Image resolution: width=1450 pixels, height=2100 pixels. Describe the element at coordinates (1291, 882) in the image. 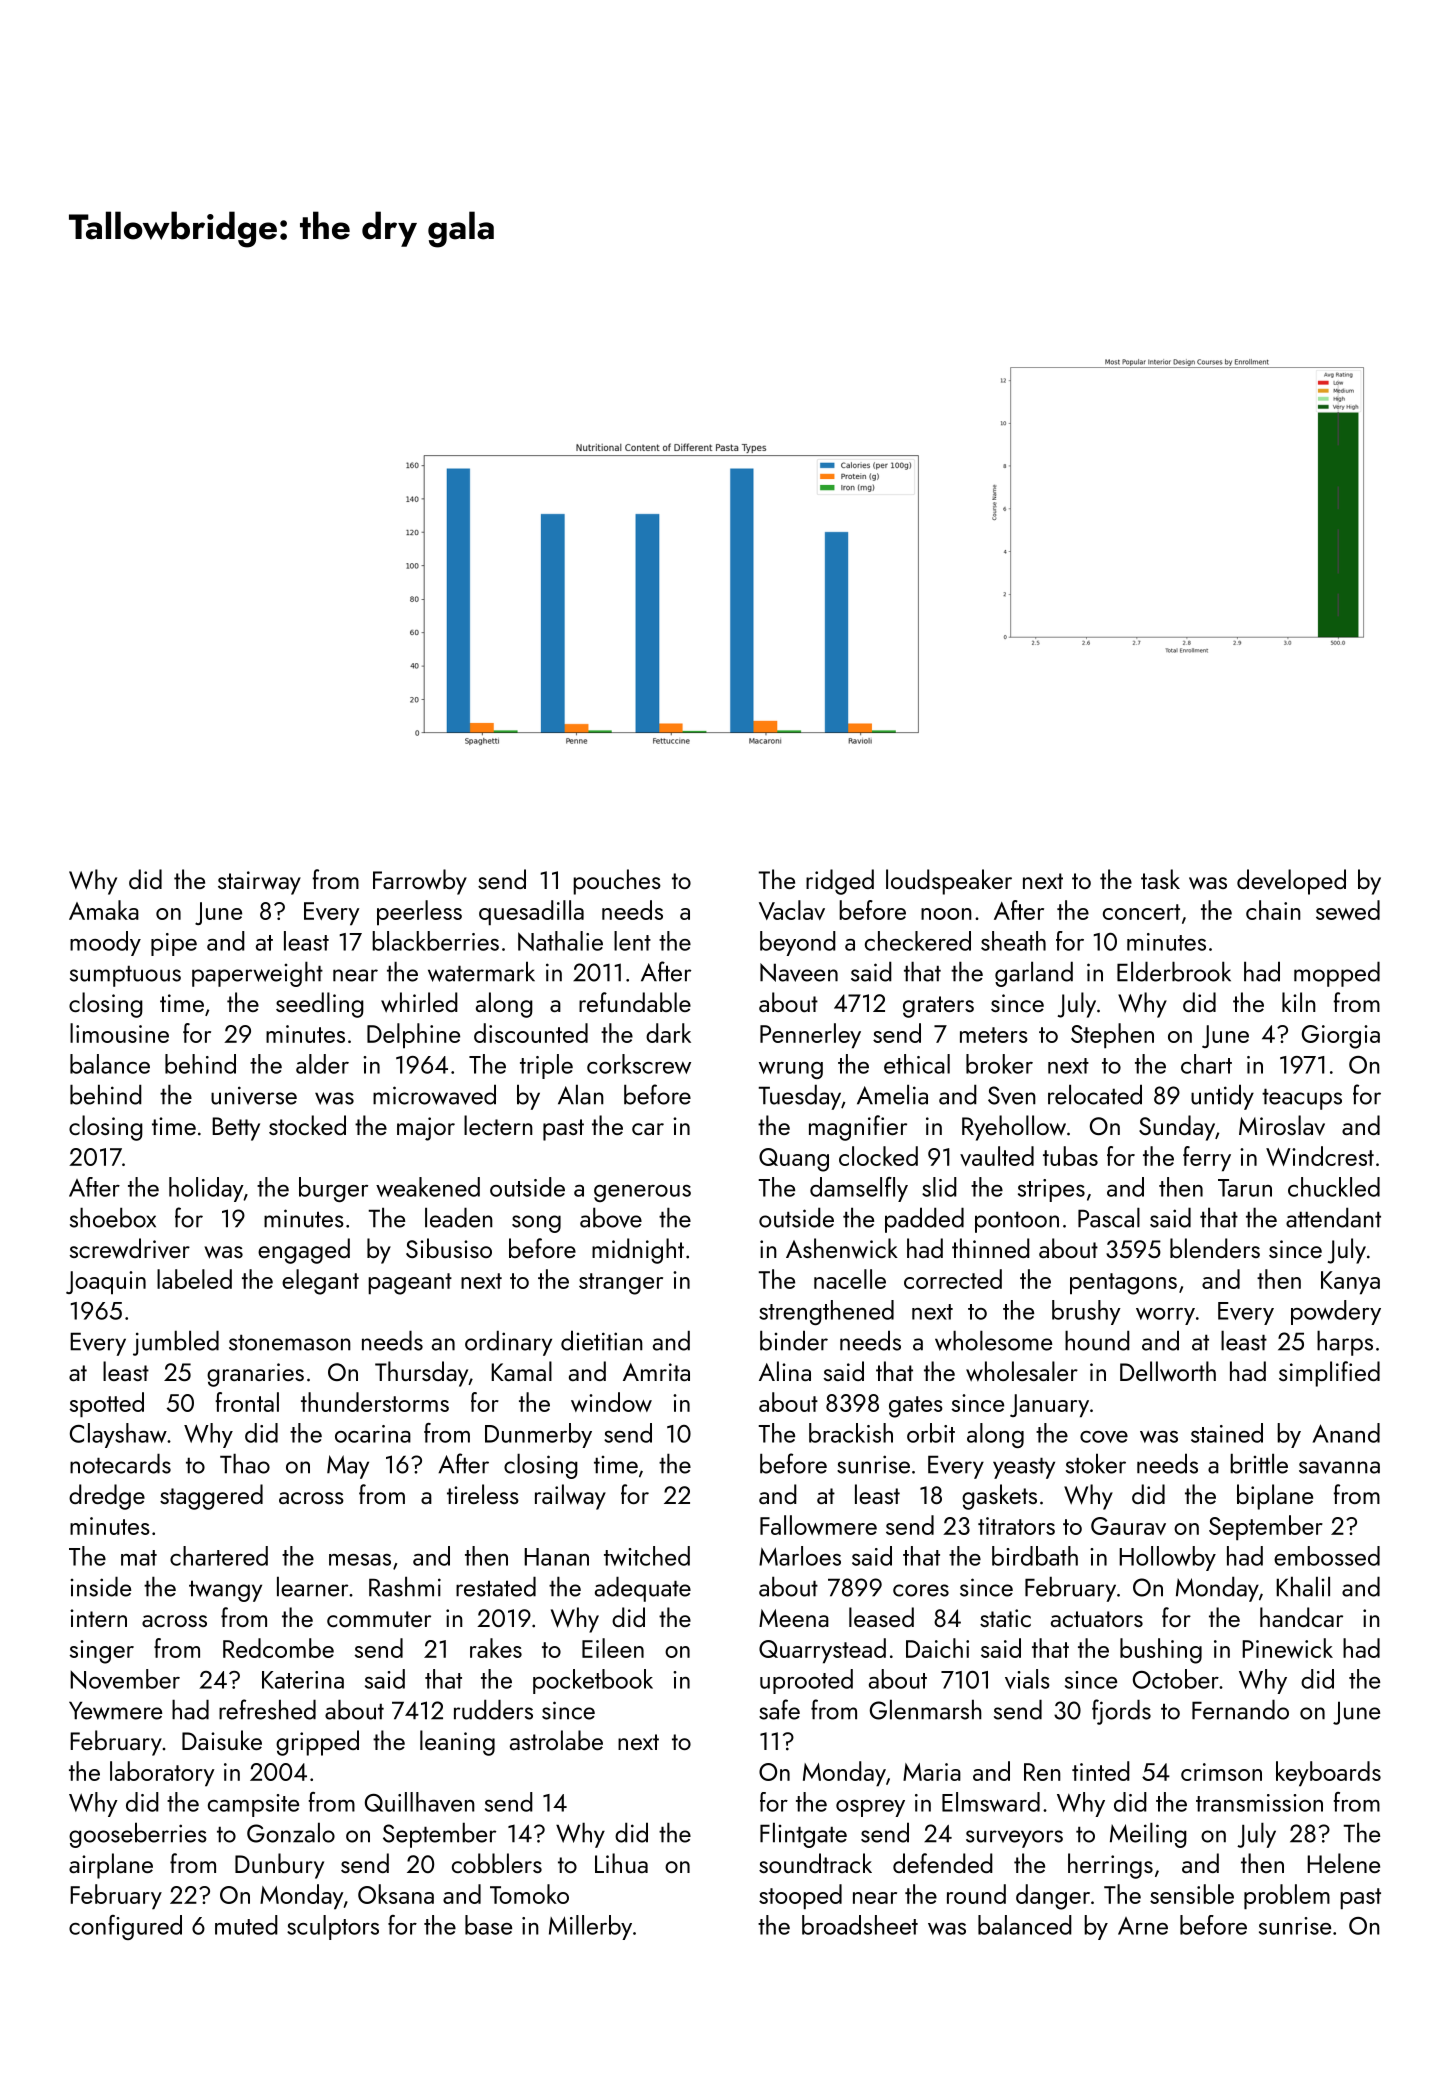

I see `developed` at that location.
